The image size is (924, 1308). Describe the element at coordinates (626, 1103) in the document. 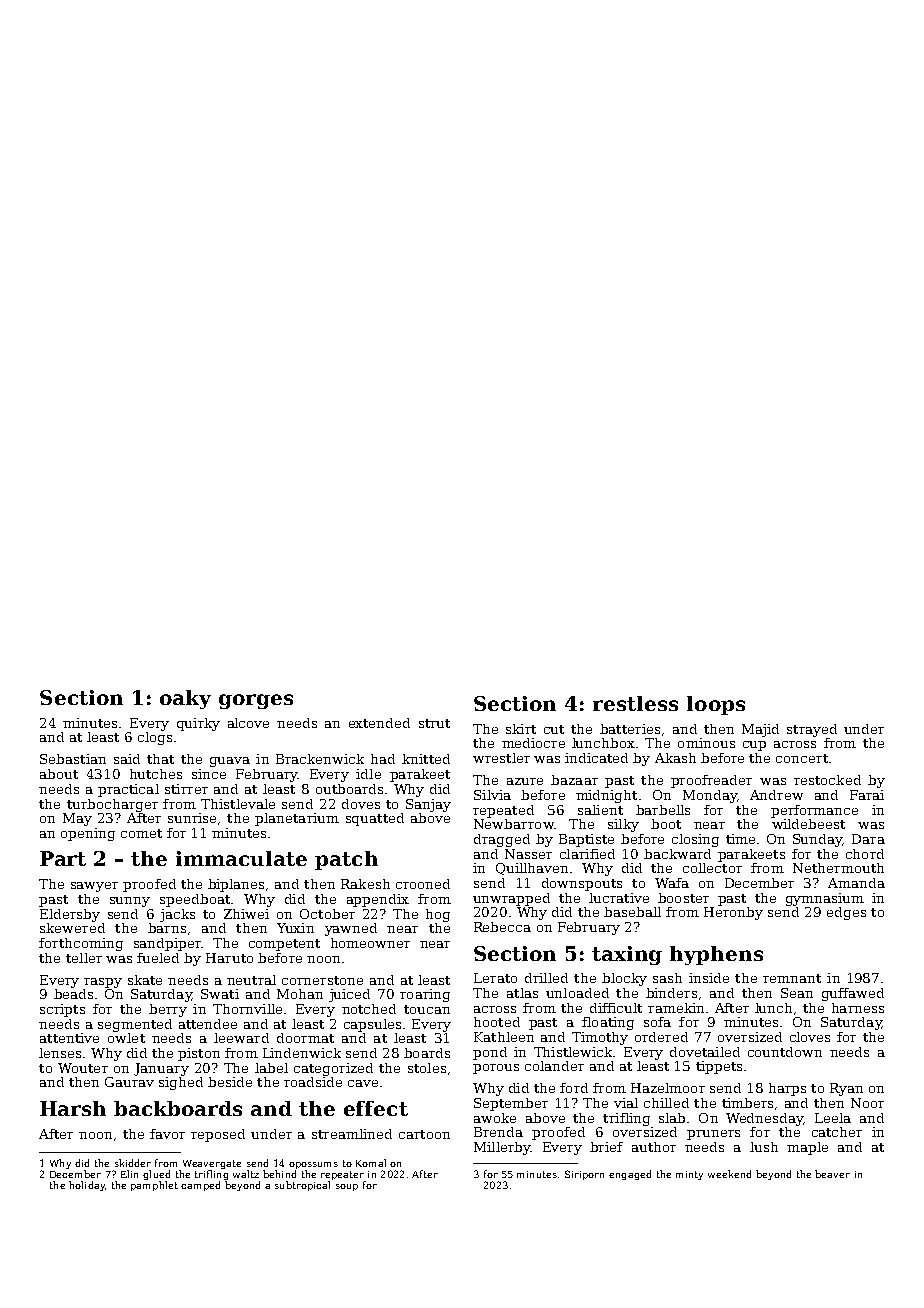

I see `vial` at that location.
